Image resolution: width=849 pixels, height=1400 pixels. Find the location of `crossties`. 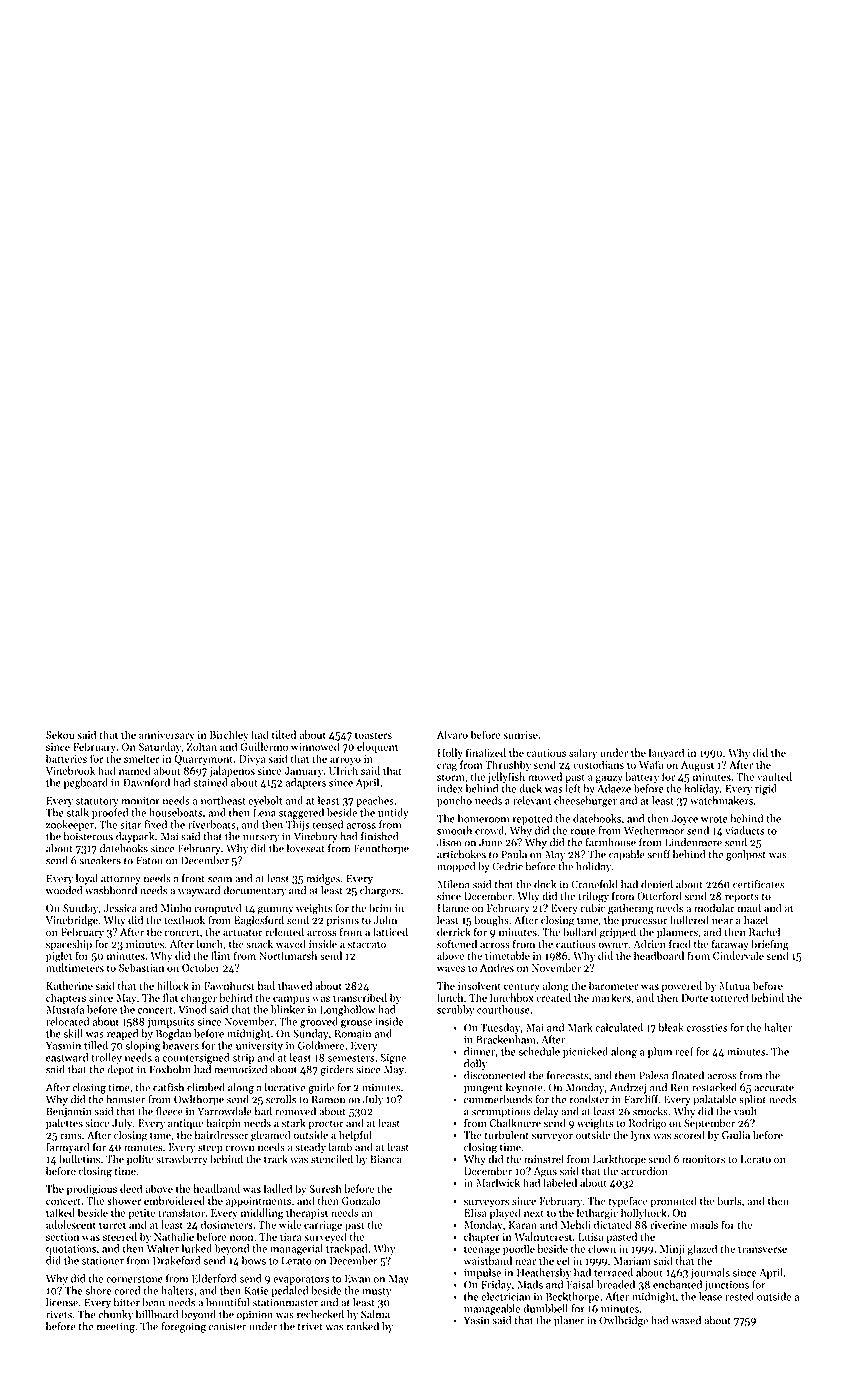

crossties is located at coordinates (707, 1028).
